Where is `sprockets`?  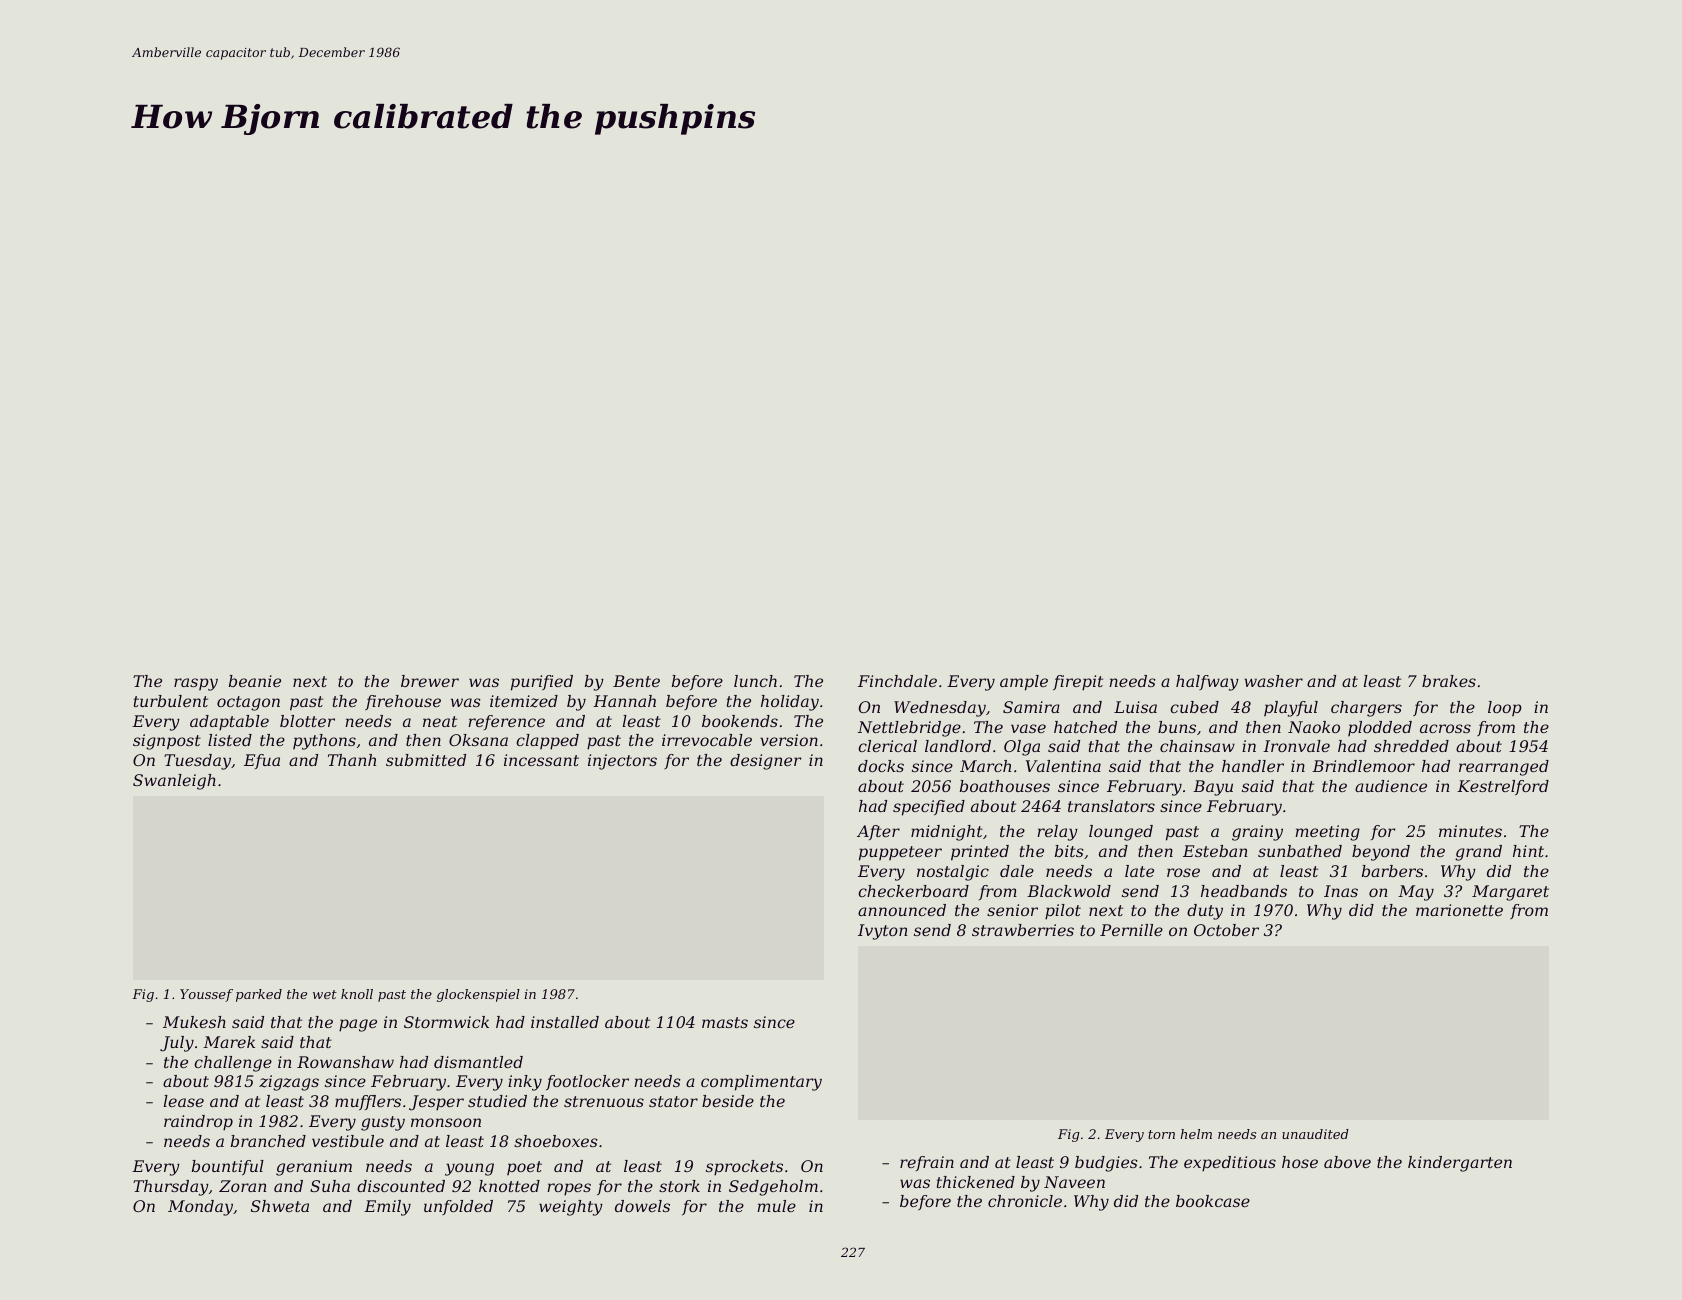 sprockets is located at coordinates (744, 1168).
